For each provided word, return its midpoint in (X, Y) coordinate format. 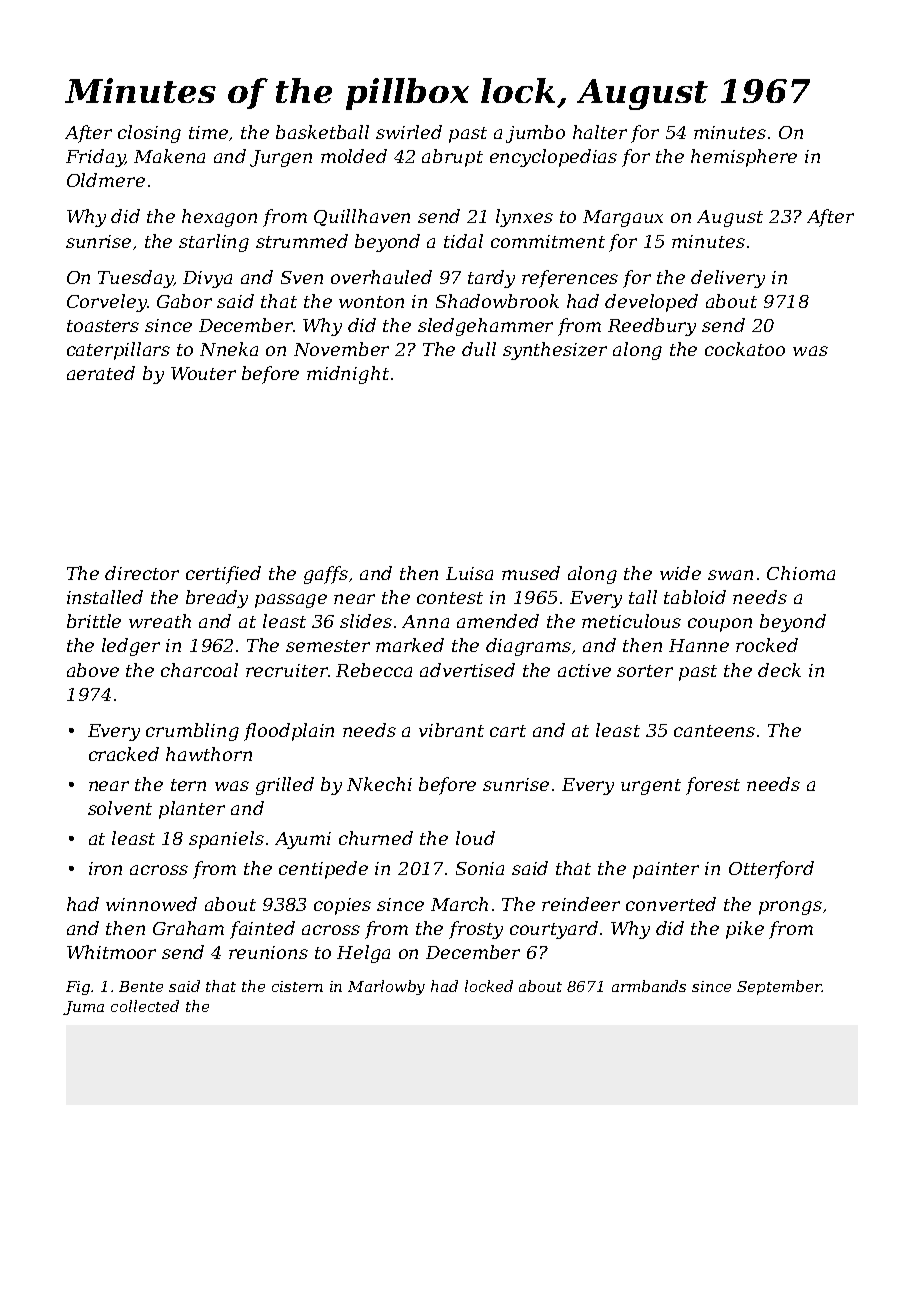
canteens (714, 731)
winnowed (151, 904)
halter (600, 132)
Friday (95, 158)
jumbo (535, 134)
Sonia (480, 868)
